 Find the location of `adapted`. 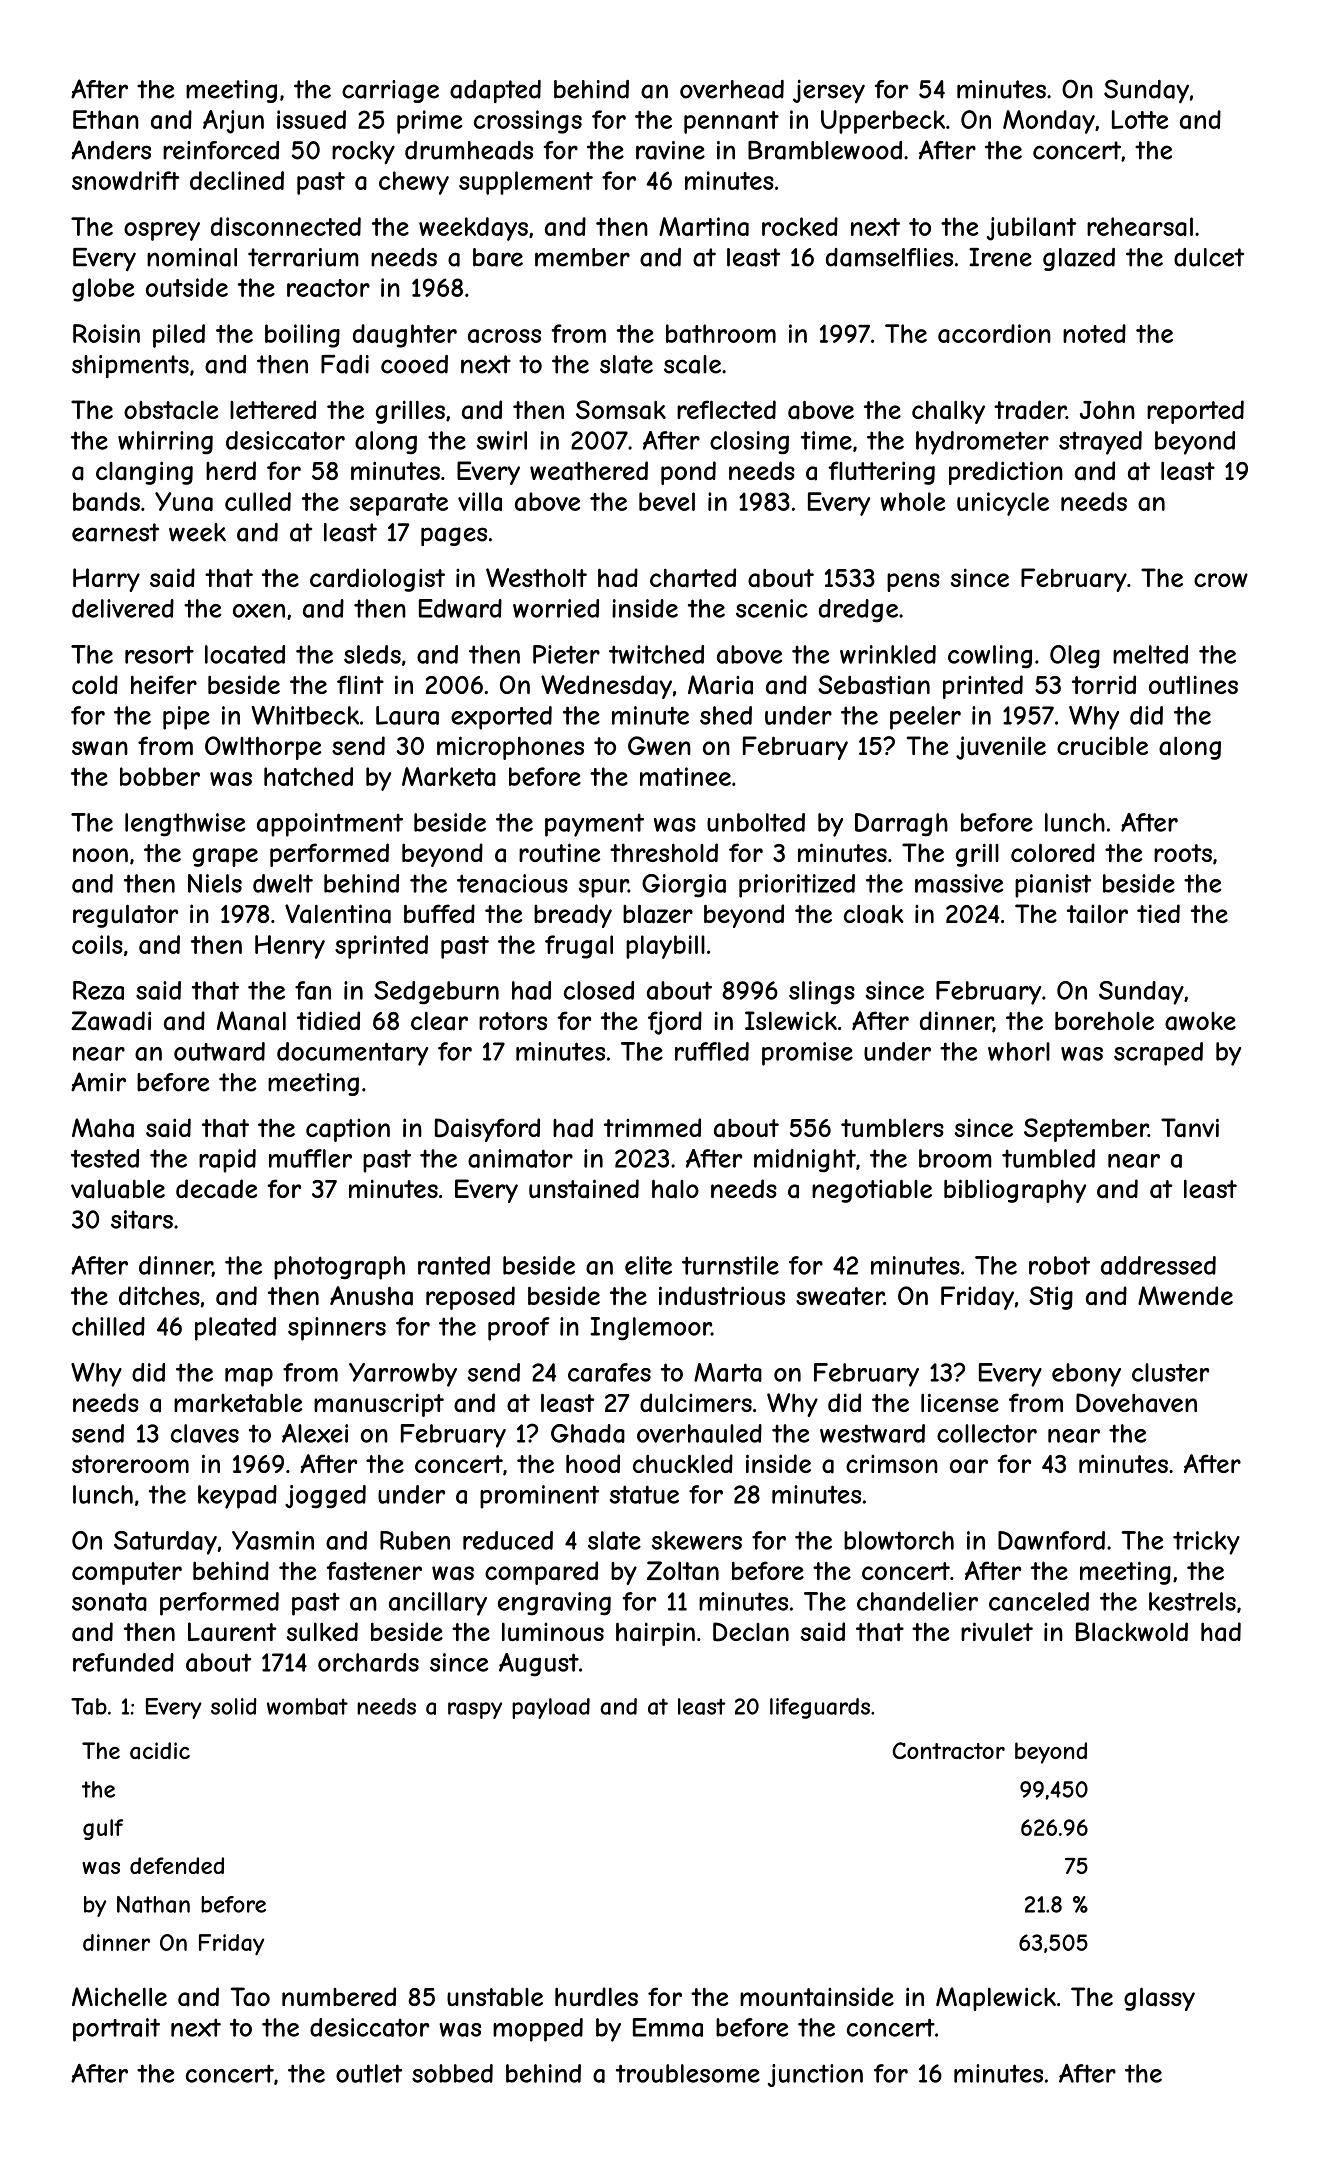

adapted is located at coordinates (495, 91).
